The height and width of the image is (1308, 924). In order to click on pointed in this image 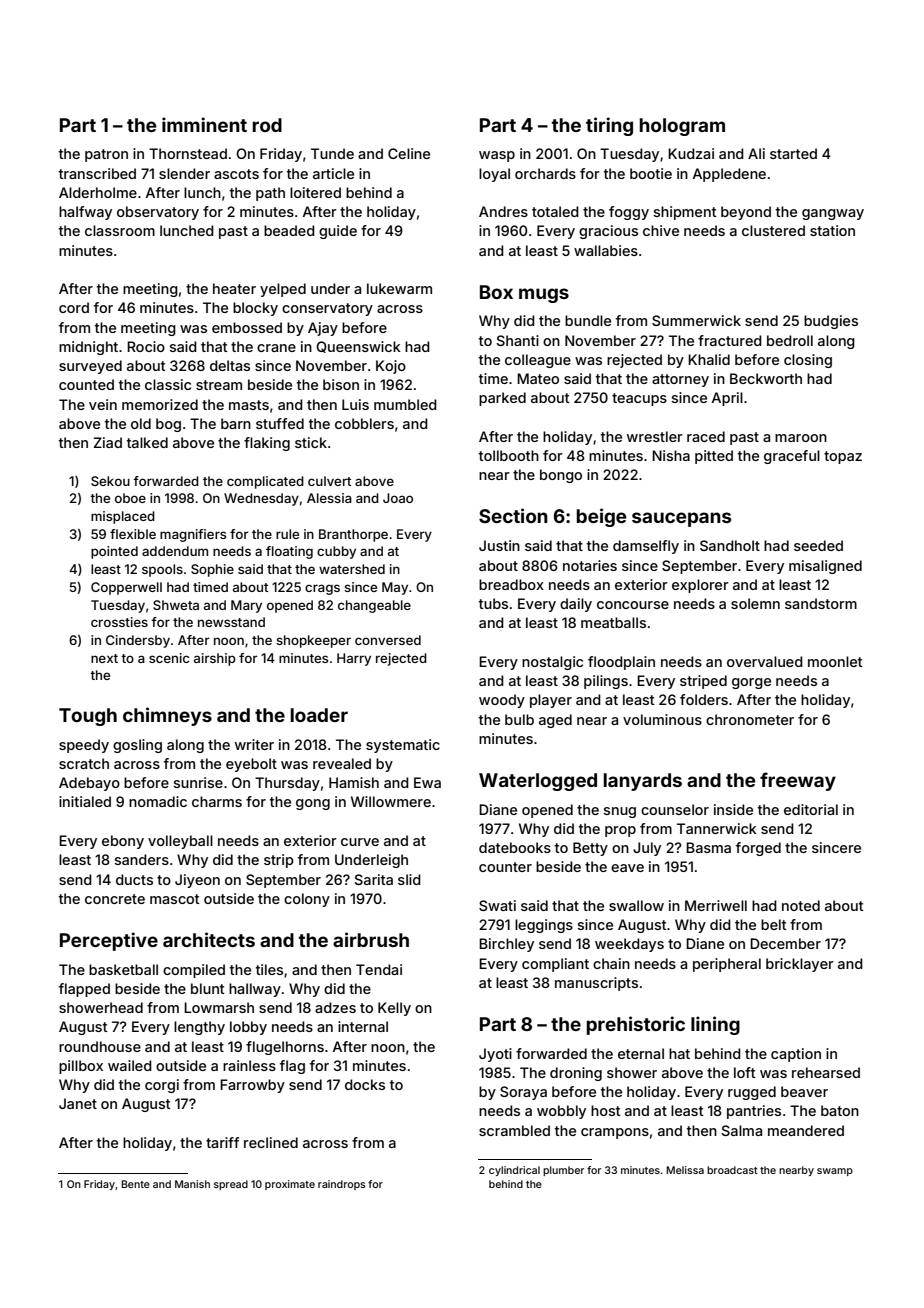, I will do `click(114, 552)`.
